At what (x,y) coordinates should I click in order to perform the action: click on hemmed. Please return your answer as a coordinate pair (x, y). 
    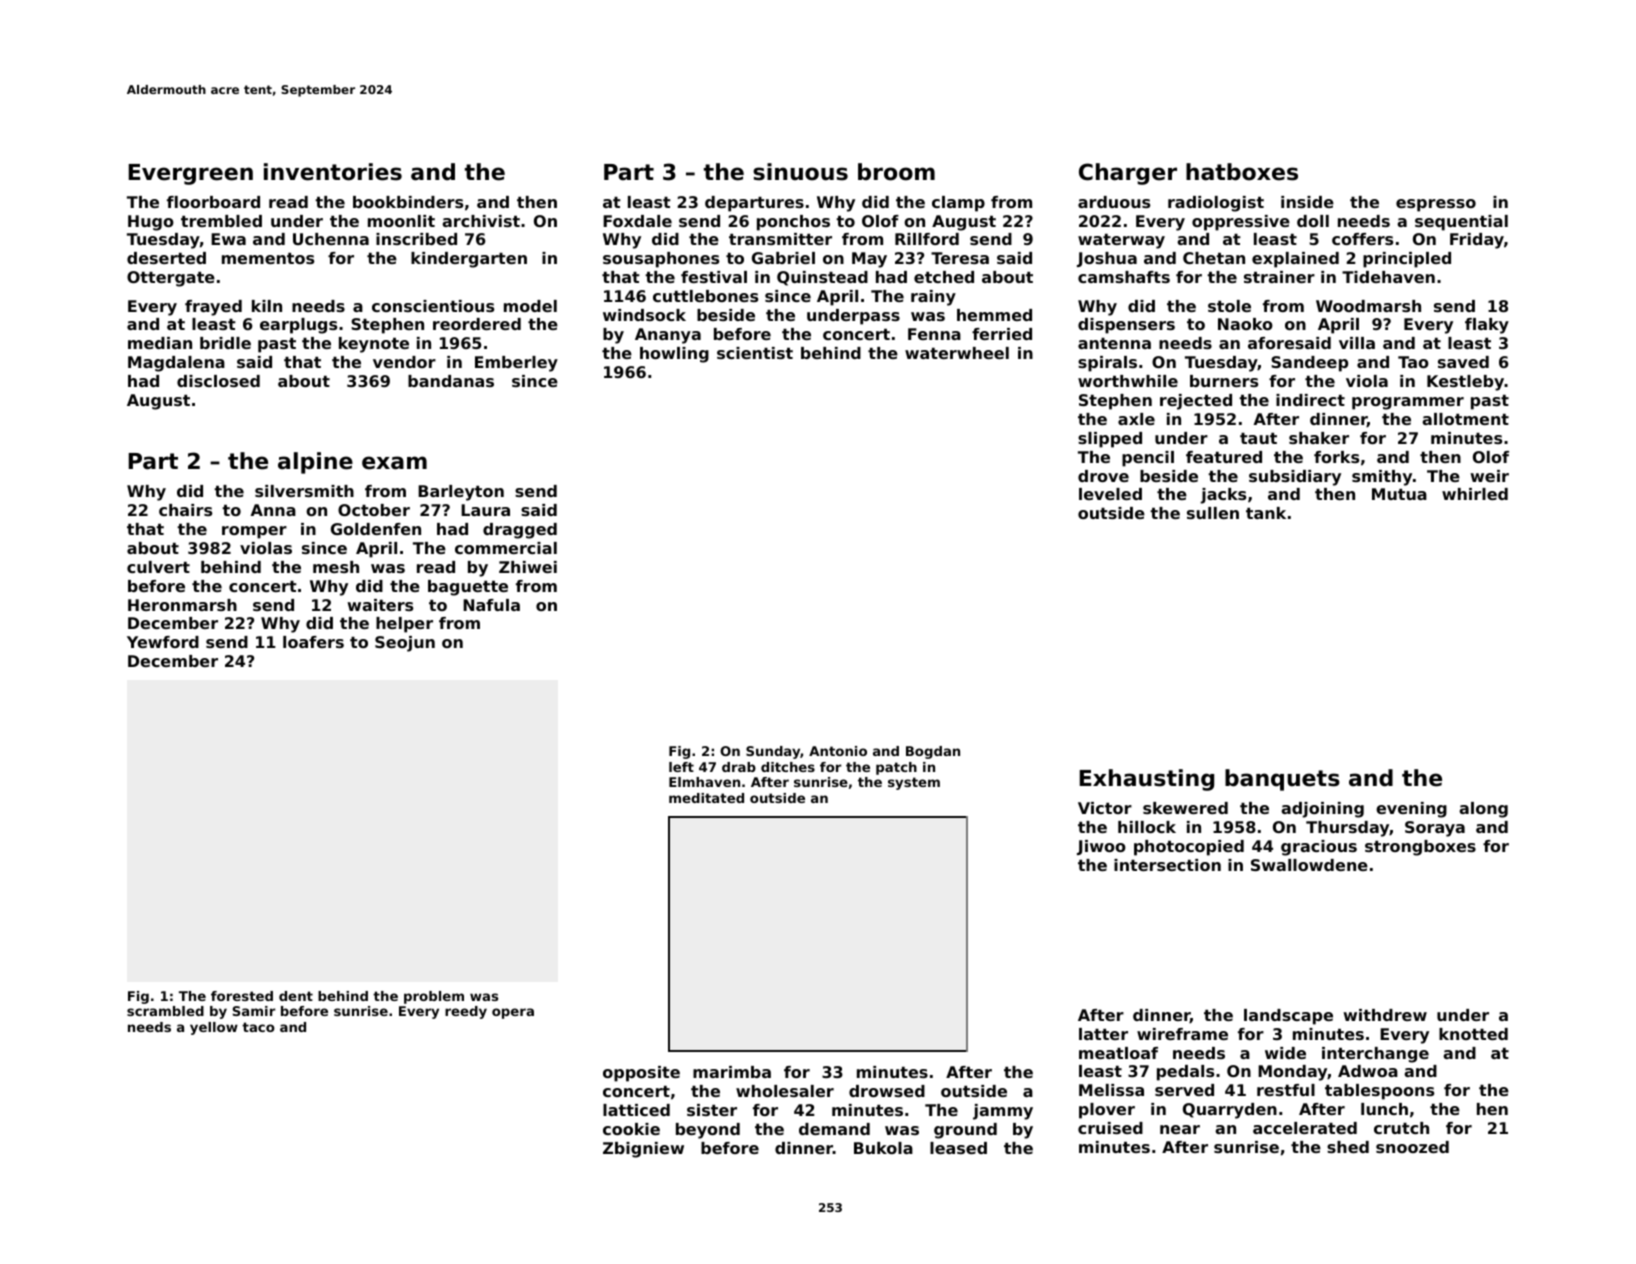
    Looking at the image, I should click on (994, 315).
